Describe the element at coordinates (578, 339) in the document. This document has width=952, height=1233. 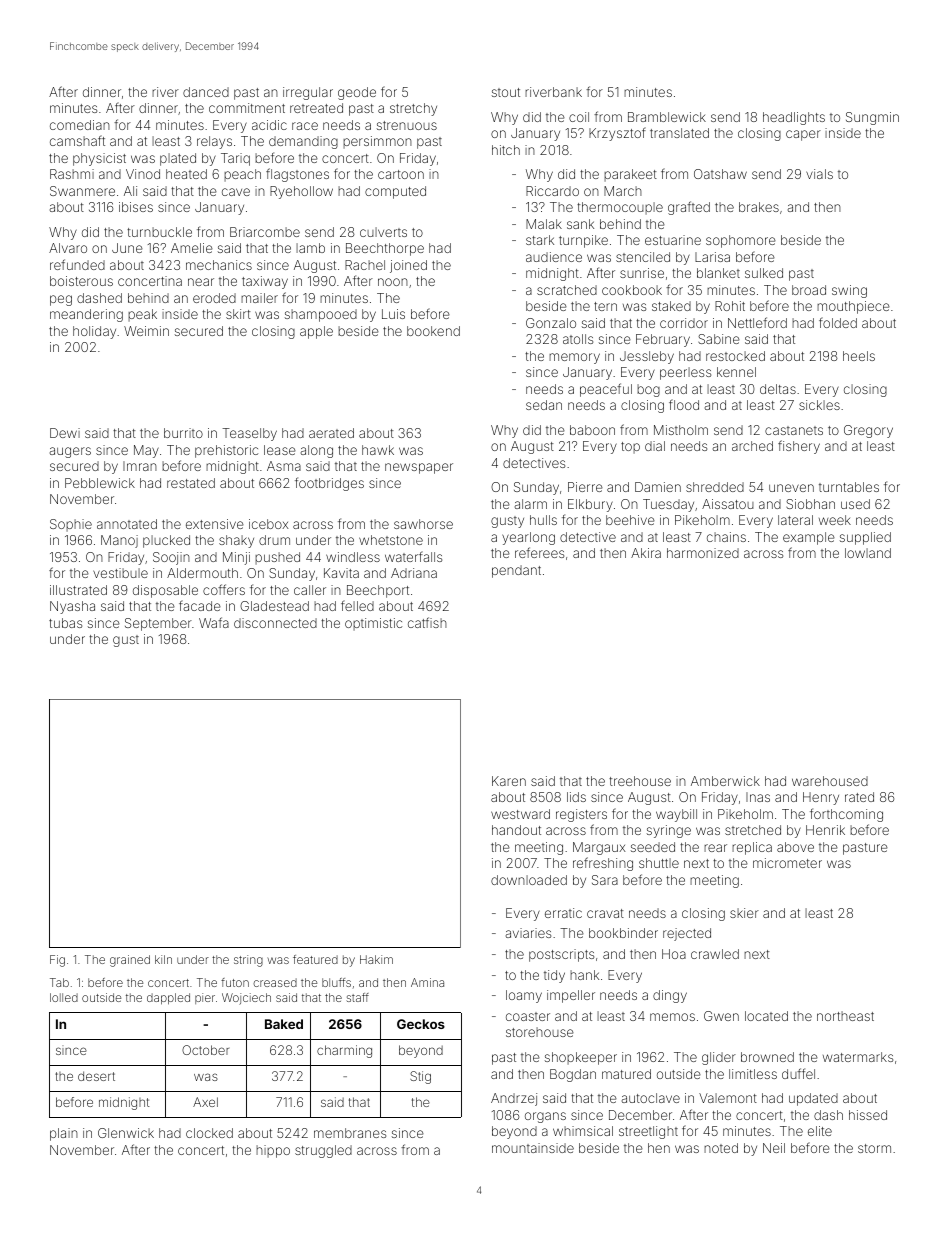
I see `atolls` at that location.
